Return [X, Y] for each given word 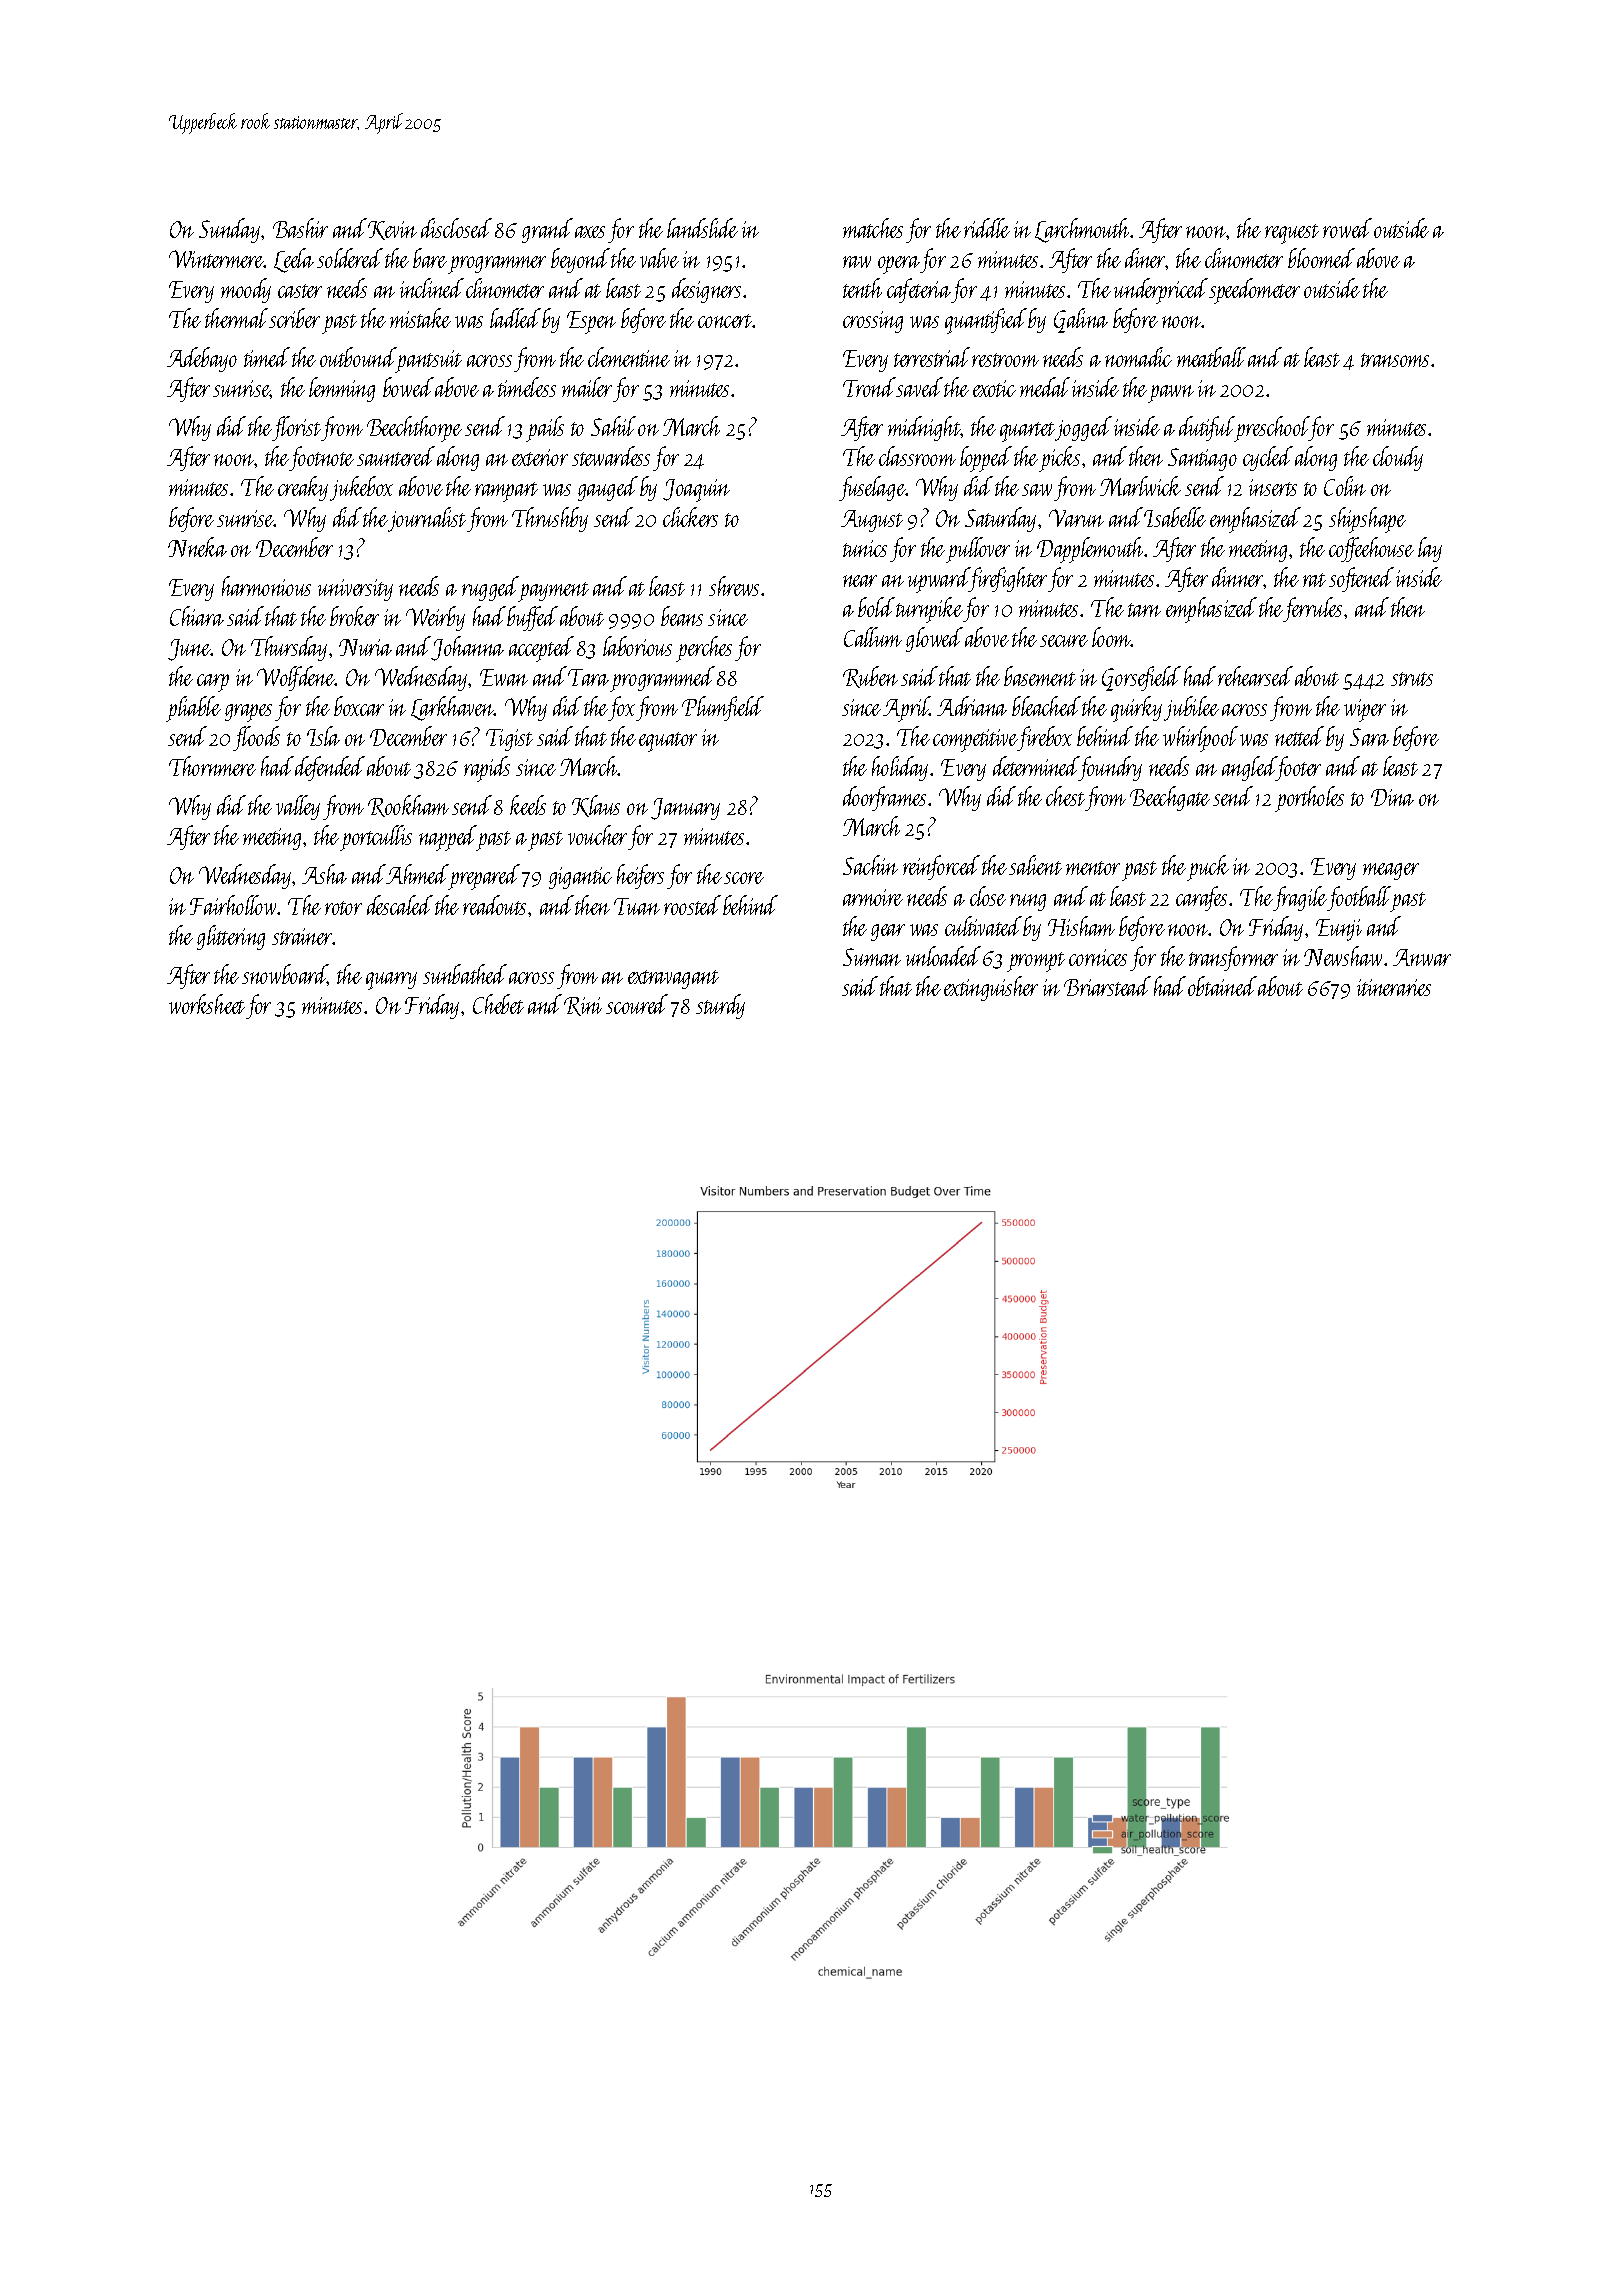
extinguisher [991, 988]
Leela [294, 260]
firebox [1045, 738]
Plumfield [723, 708]
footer [1298, 768]
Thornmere [212, 766]
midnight [924, 428]
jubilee [1191, 708]
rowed [1347, 228]
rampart [506, 492]
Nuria [365, 647]
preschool [1272, 429]
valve [659, 258]
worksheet [207, 1004]
